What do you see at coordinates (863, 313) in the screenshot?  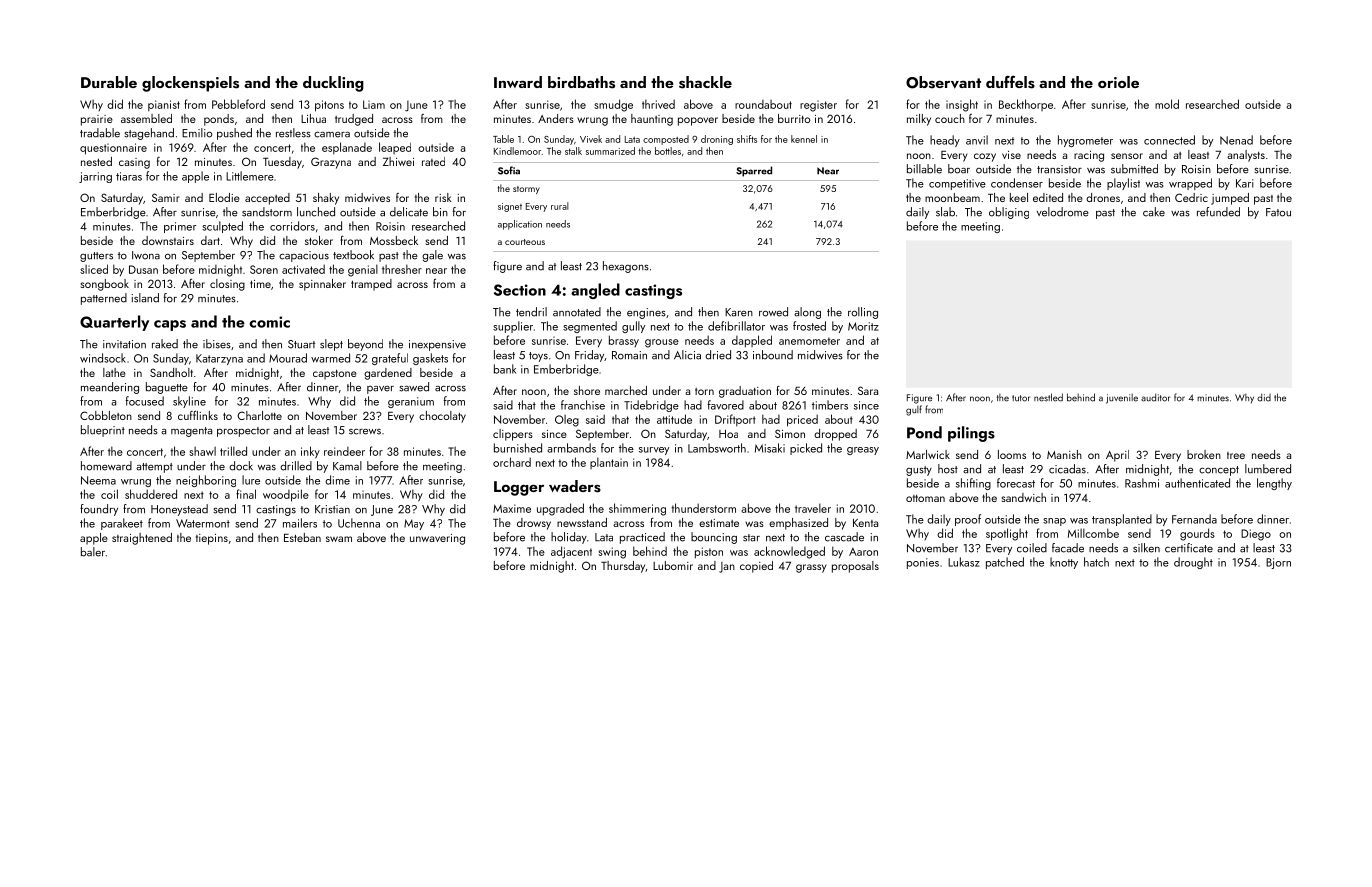 I see `rolling` at bounding box center [863, 313].
